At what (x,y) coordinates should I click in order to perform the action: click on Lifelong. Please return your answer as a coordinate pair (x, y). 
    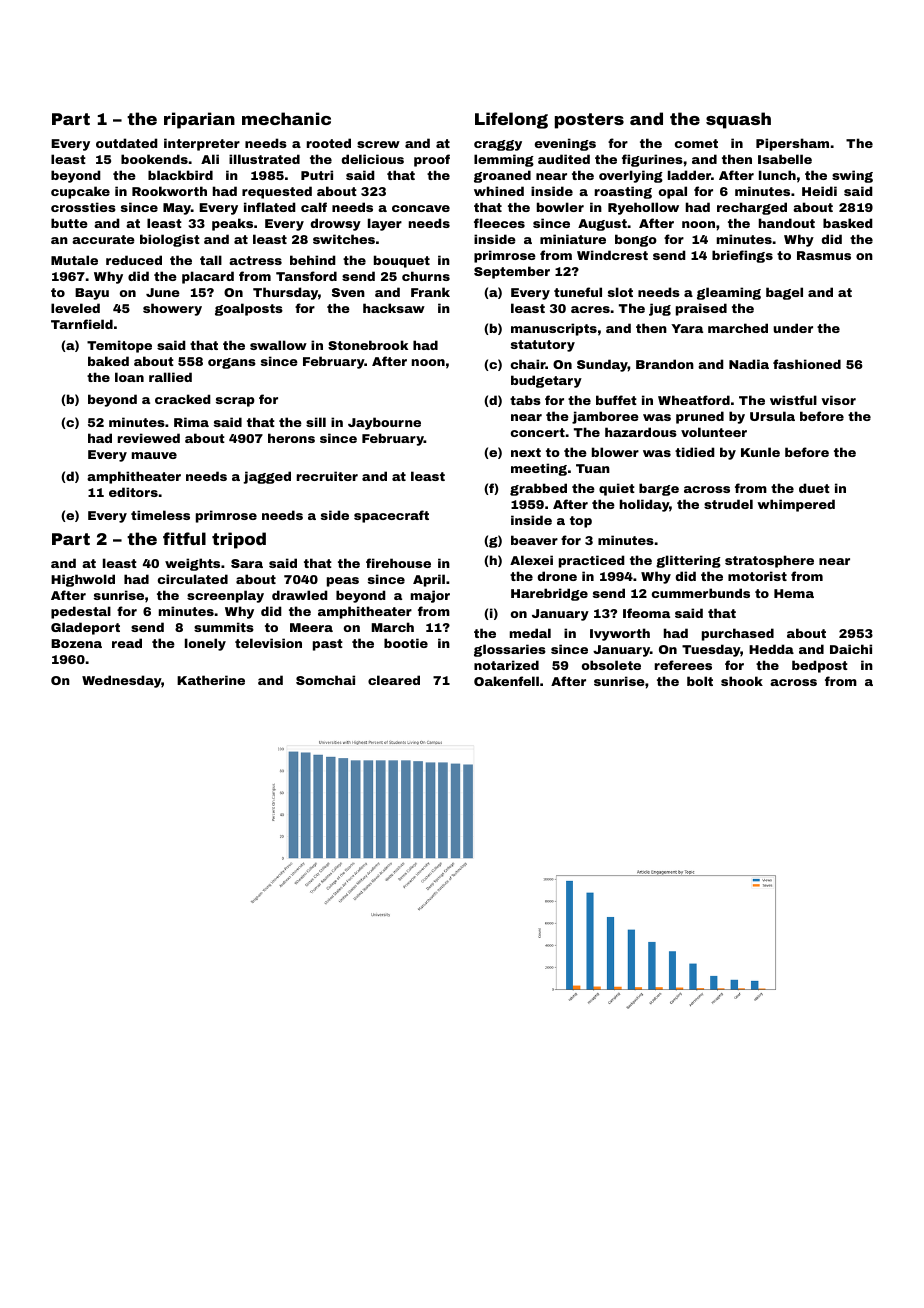
    Looking at the image, I should click on (511, 120).
